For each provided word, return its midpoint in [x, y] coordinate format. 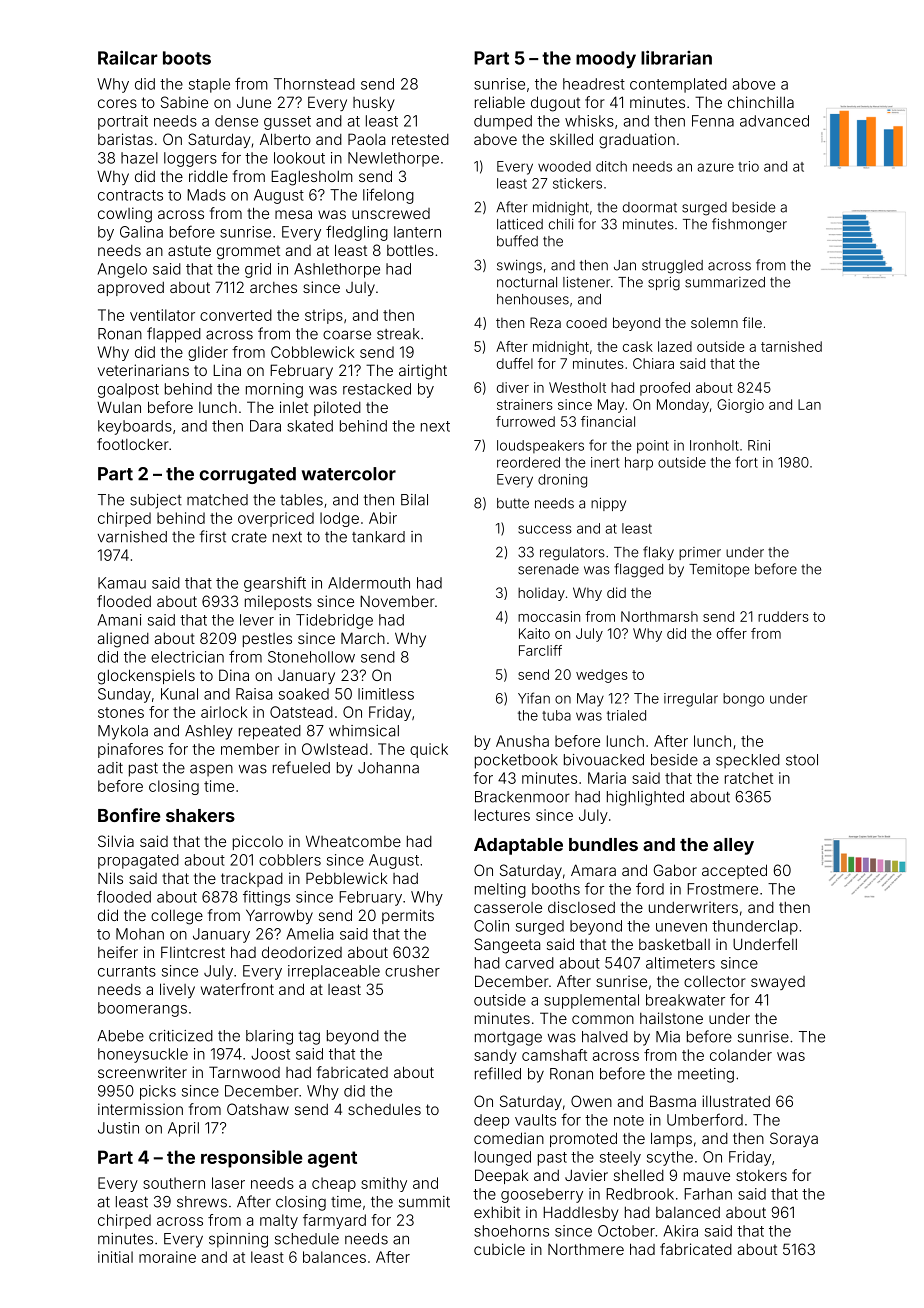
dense [236, 121]
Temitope [719, 570]
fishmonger [749, 225]
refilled [498, 1073]
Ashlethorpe [337, 270]
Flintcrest [193, 952]
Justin [118, 1128]
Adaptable [518, 846]
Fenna [713, 121]
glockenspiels [146, 677]
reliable [500, 102]
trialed [626, 715]
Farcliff [540, 650]
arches [273, 287]
